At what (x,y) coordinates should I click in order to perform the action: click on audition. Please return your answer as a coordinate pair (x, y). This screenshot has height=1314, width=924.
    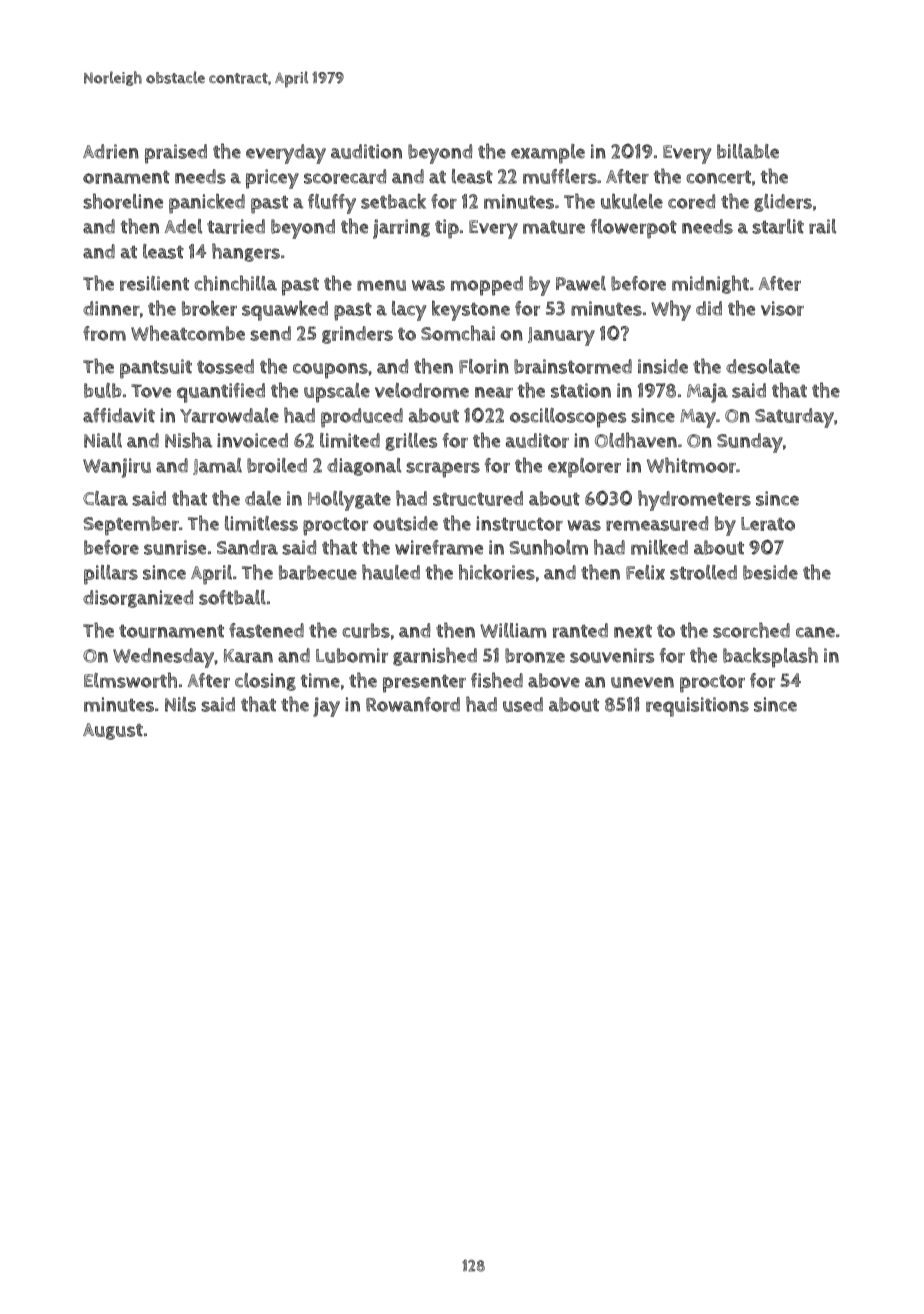
    Looking at the image, I should click on (366, 151).
